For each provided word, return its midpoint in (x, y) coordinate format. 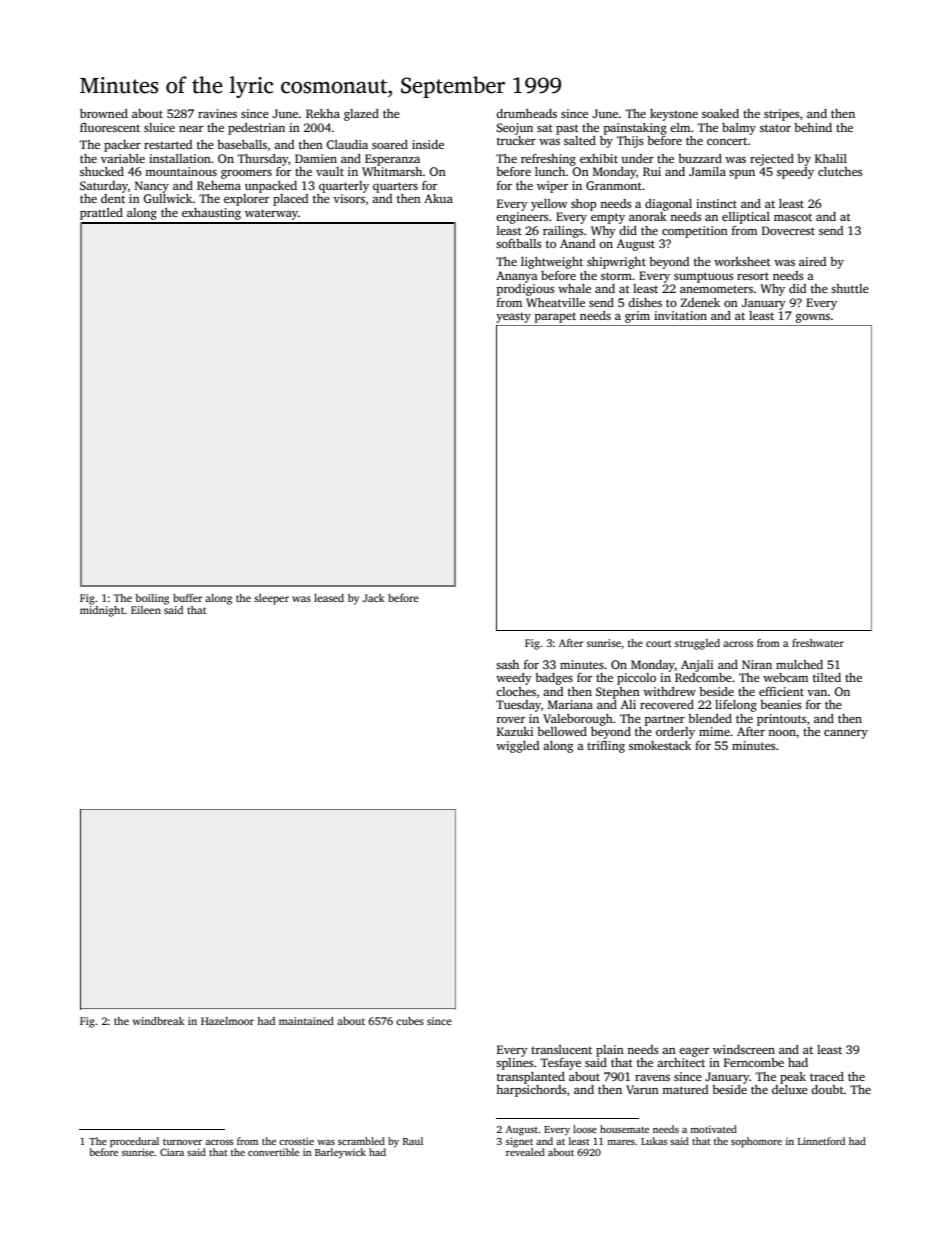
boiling (152, 599)
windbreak (159, 1021)
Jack (374, 598)
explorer (246, 200)
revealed (525, 1152)
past (567, 129)
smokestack (660, 745)
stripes (782, 115)
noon (782, 733)
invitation (680, 315)
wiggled (517, 747)
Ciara (172, 1152)
